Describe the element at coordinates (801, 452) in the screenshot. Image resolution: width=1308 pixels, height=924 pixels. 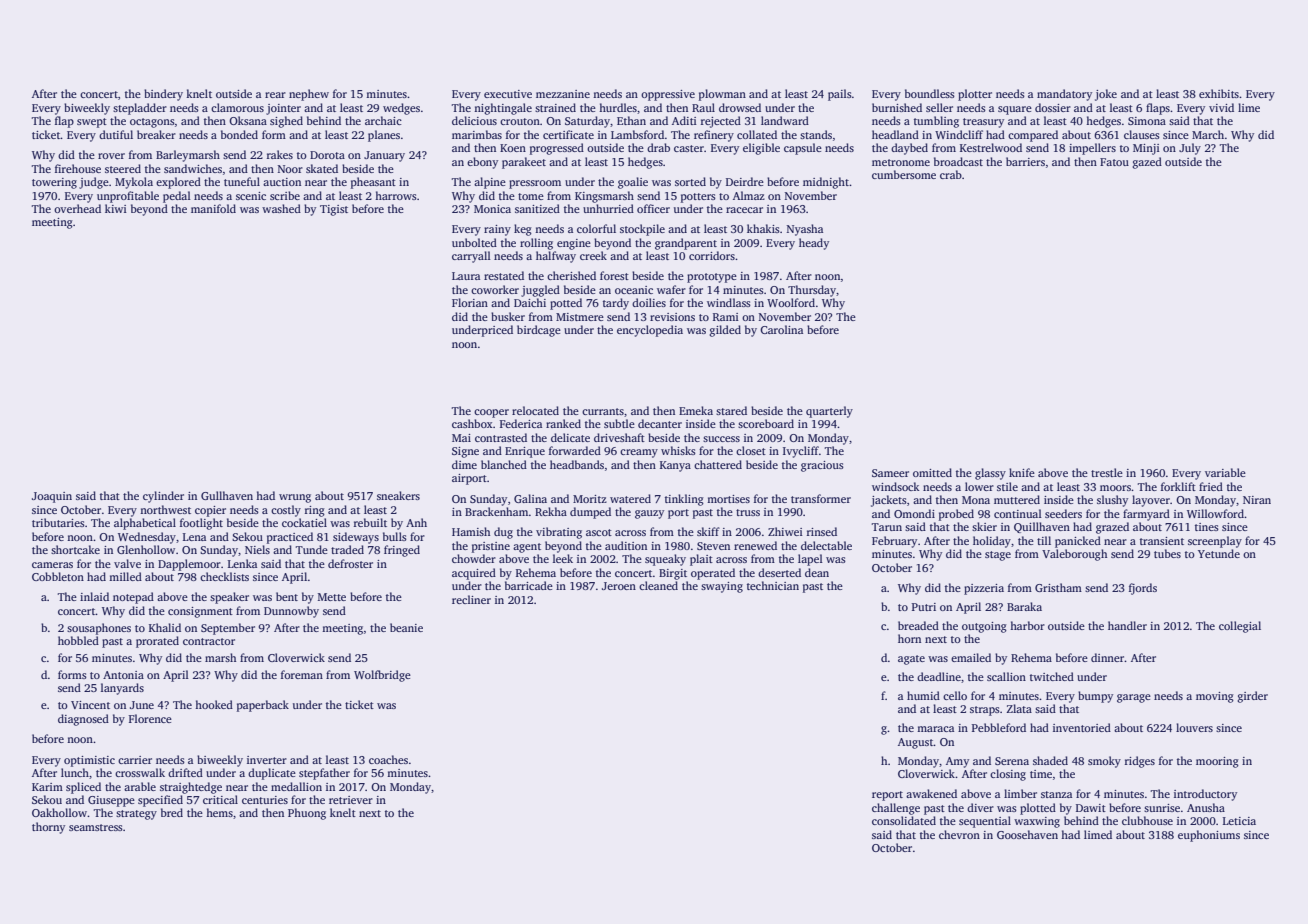
I see `Ivycliff` at that location.
